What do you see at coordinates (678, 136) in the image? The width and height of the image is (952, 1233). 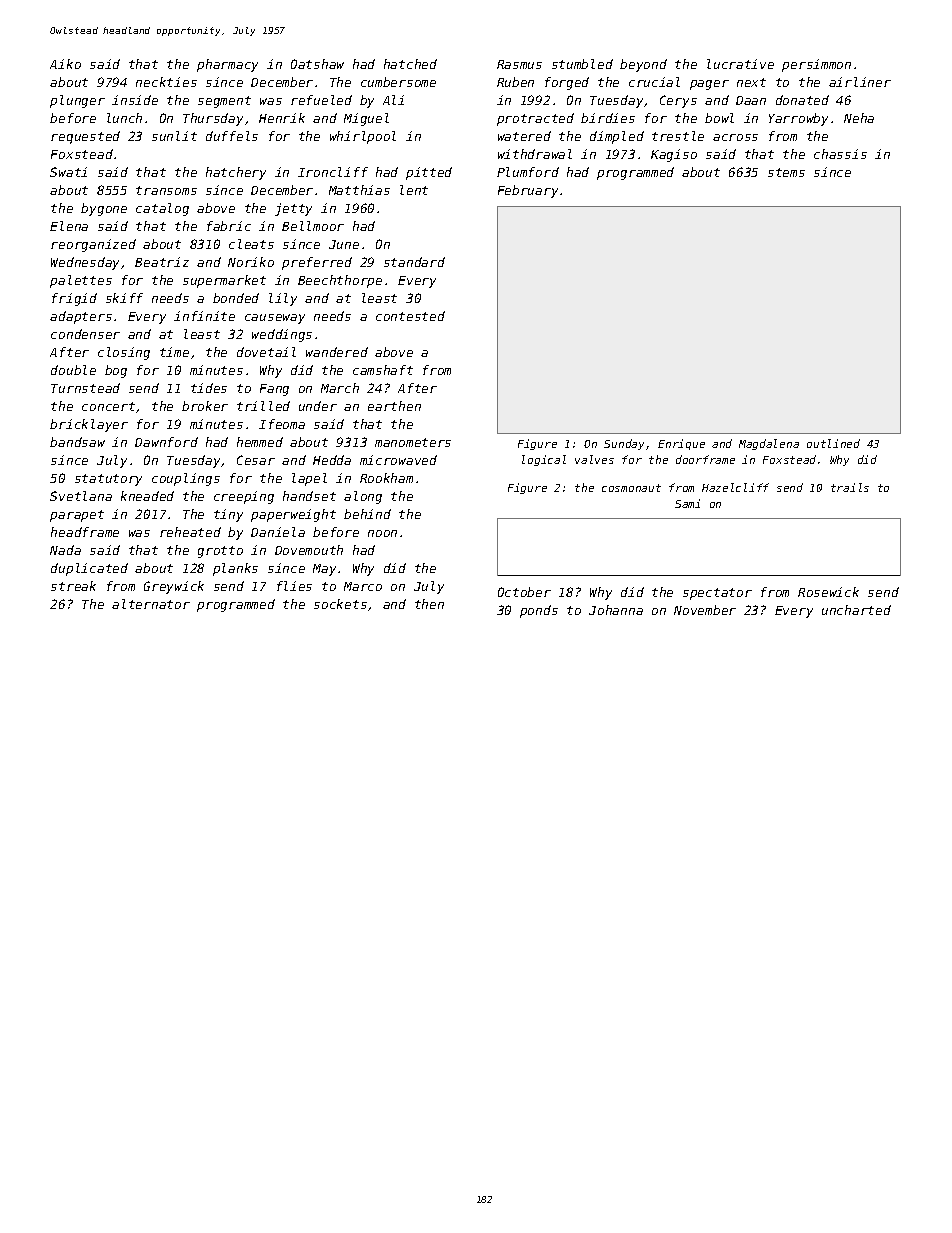 I see `trestle` at bounding box center [678, 136].
